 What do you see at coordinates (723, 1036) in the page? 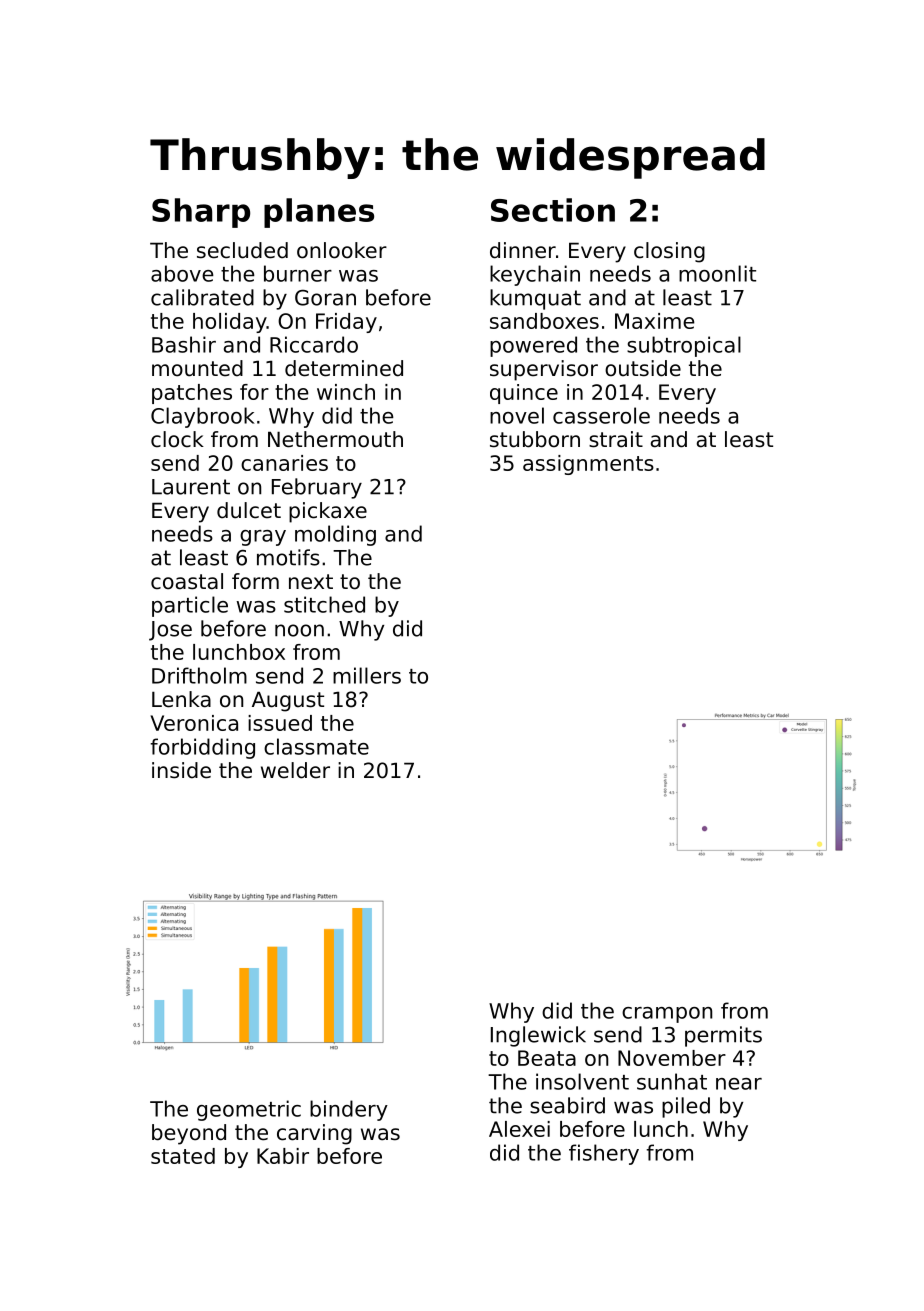
I see `permits` at bounding box center [723, 1036].
